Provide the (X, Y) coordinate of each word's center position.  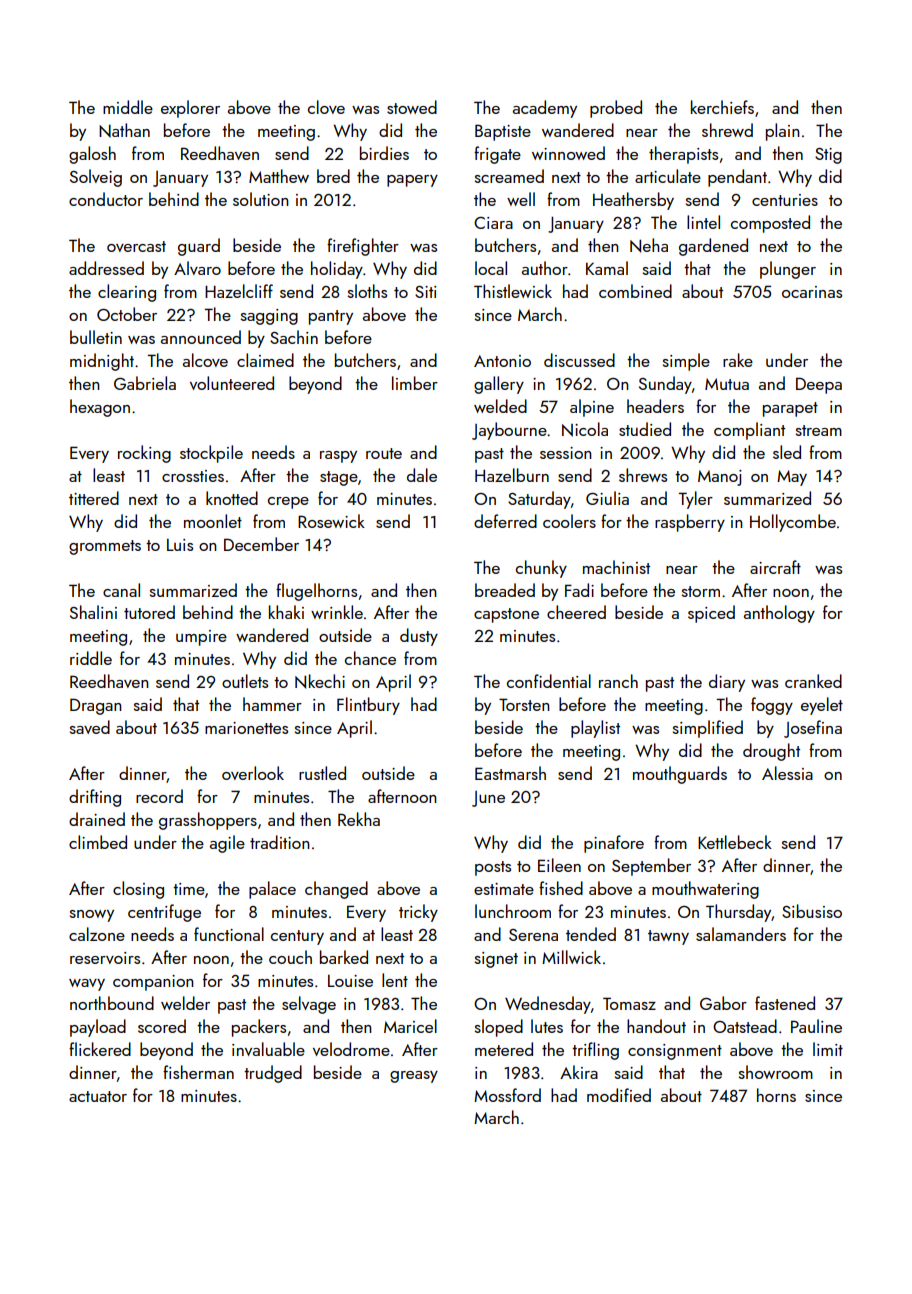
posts (493, 868)
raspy (338, 457)
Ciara (493, 223)
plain (783, 132)
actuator (98, 1096)
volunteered (232, 383)
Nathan (124, 130)
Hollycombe (793, 523)
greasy (414, 1077)
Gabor (723, 1003)
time (189, 889)
